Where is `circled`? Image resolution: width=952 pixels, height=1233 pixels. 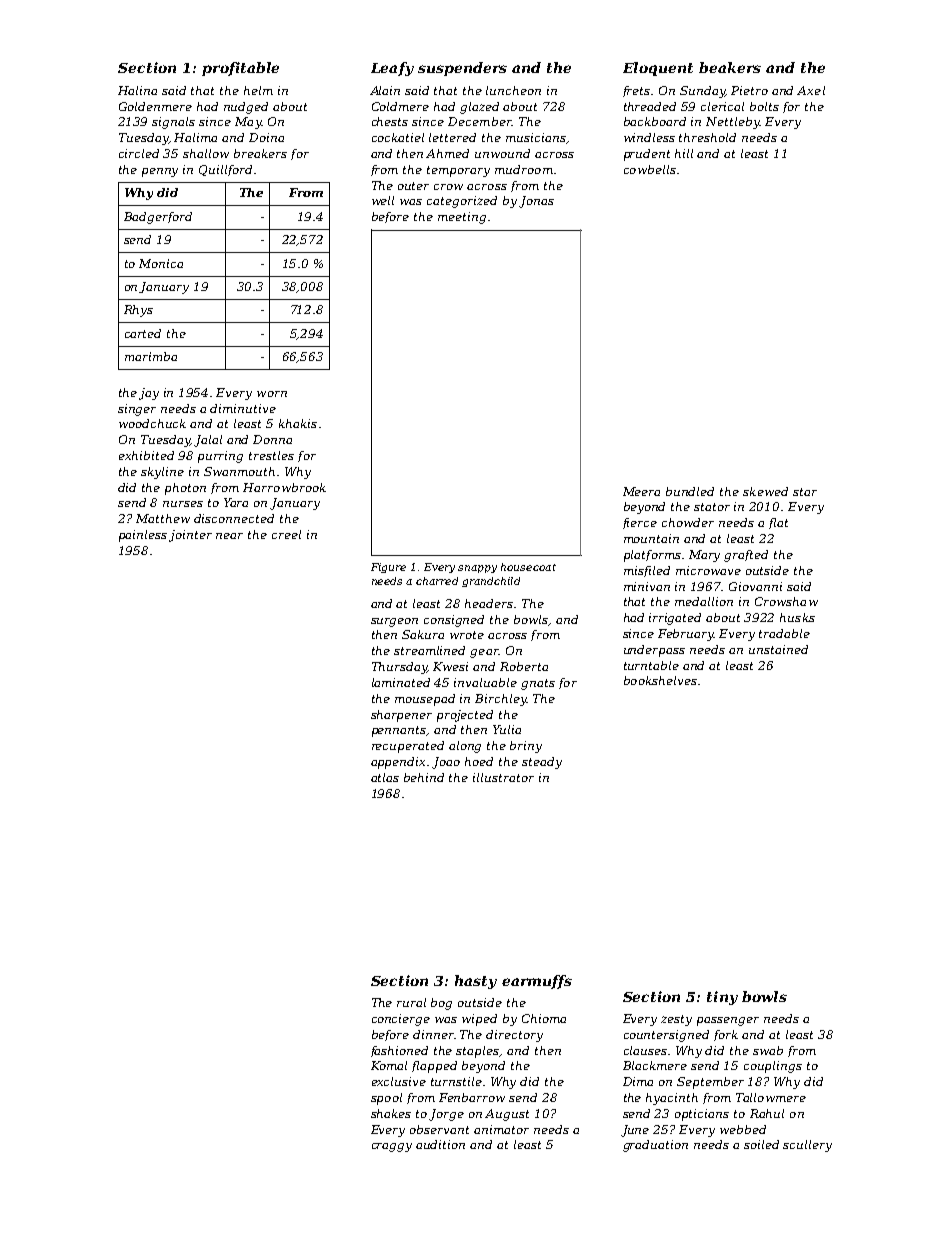 circled is located at coordinates (139, 153).
